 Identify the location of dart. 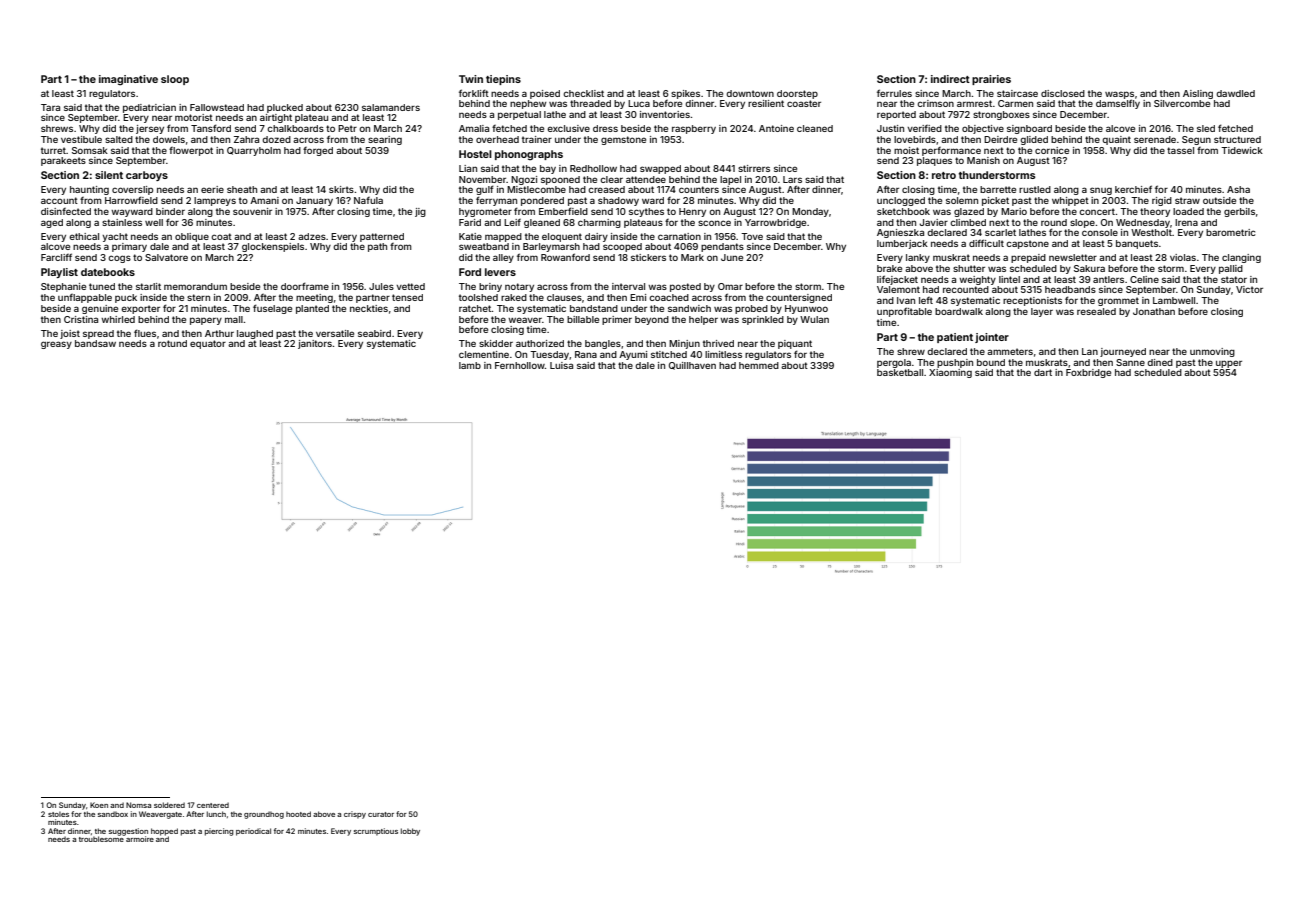
(1043, 372).
